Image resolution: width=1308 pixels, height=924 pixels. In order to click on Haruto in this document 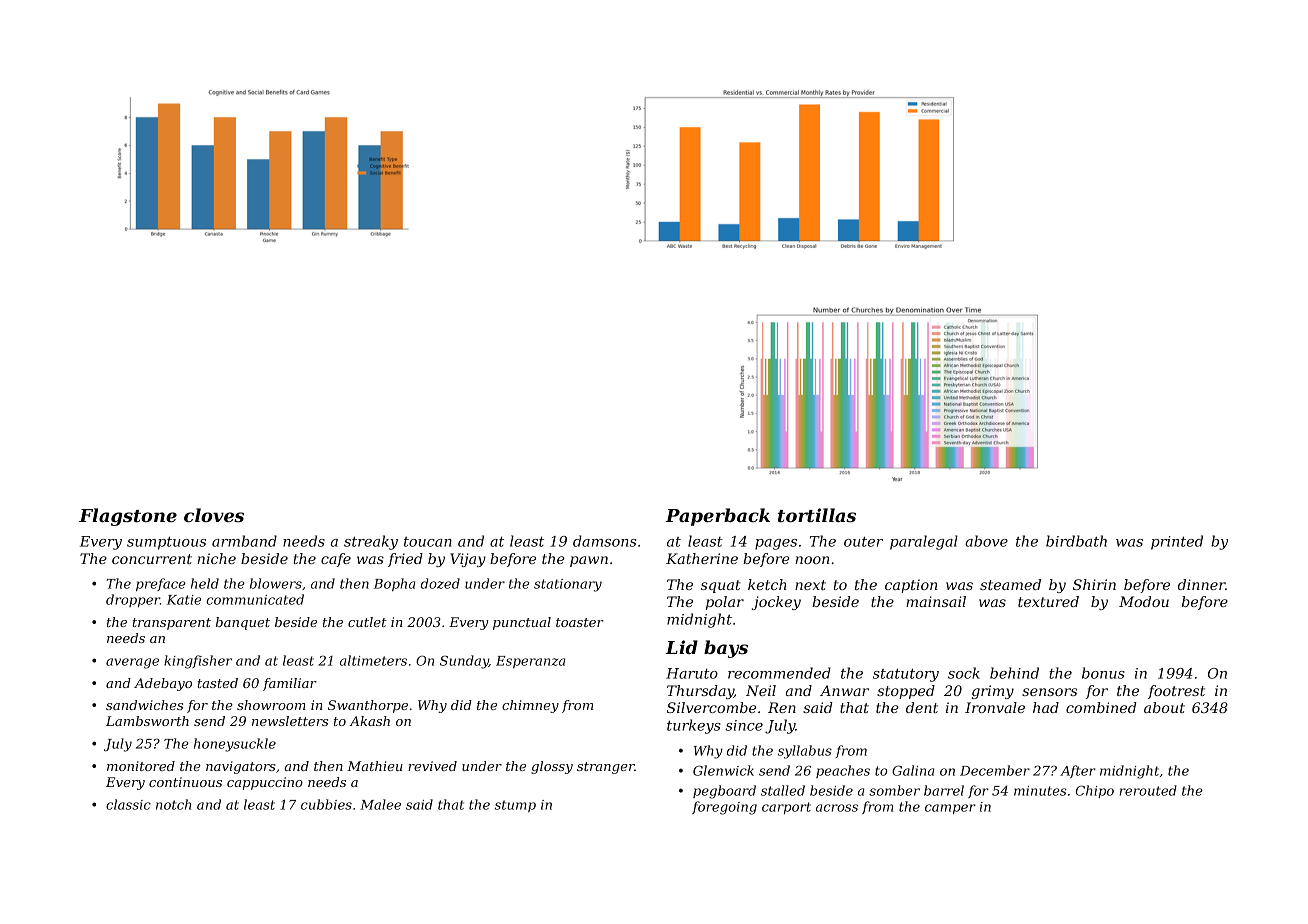, I will do `click(692, 673)`.
